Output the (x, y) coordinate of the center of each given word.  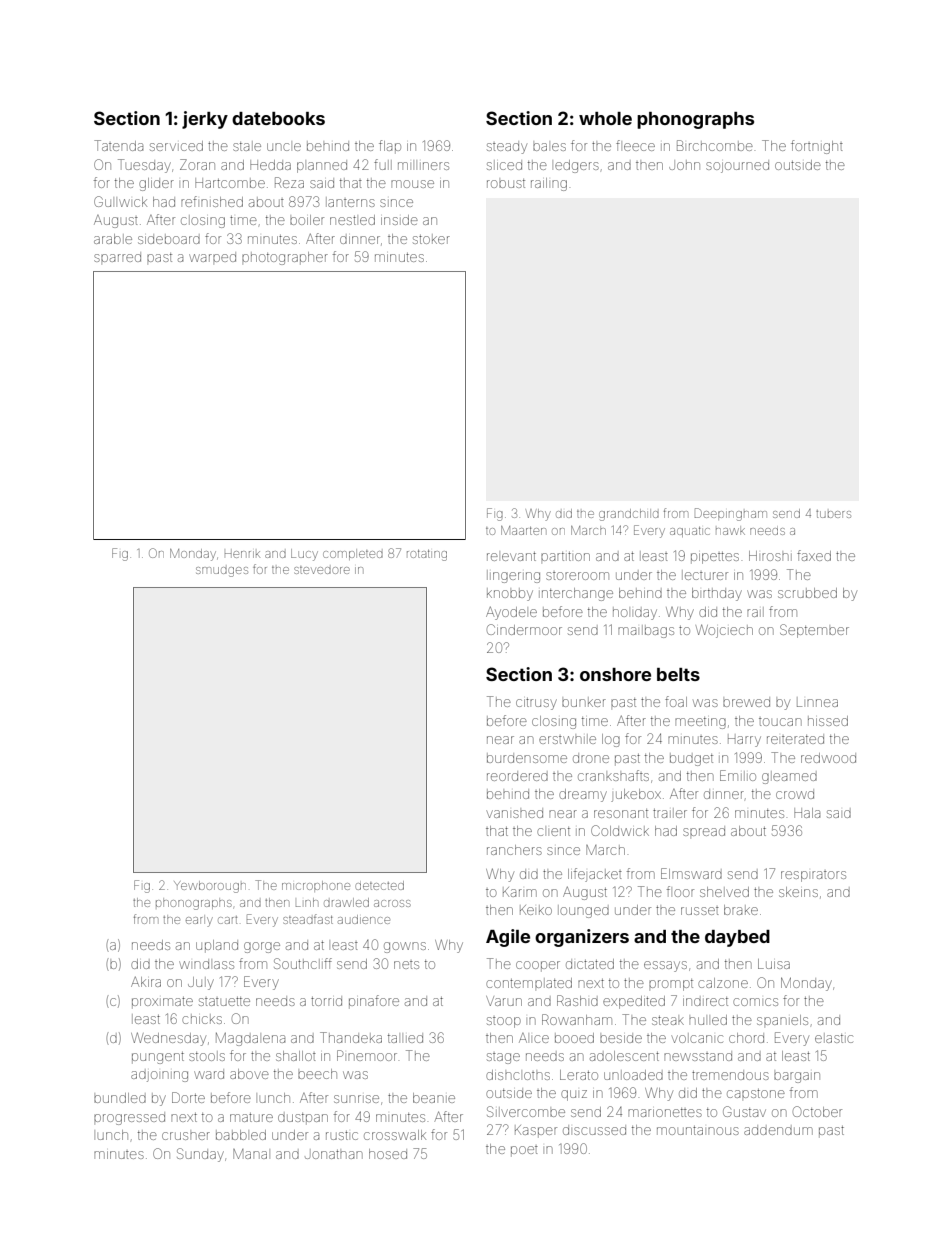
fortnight (817, 147)
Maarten (523, 530)
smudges (222, 572)
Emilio (738, 775)
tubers (833, 514)
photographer (285, 258)
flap (390, 146)
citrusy (536, 704)
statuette (224, 1001)
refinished (212, 201)
